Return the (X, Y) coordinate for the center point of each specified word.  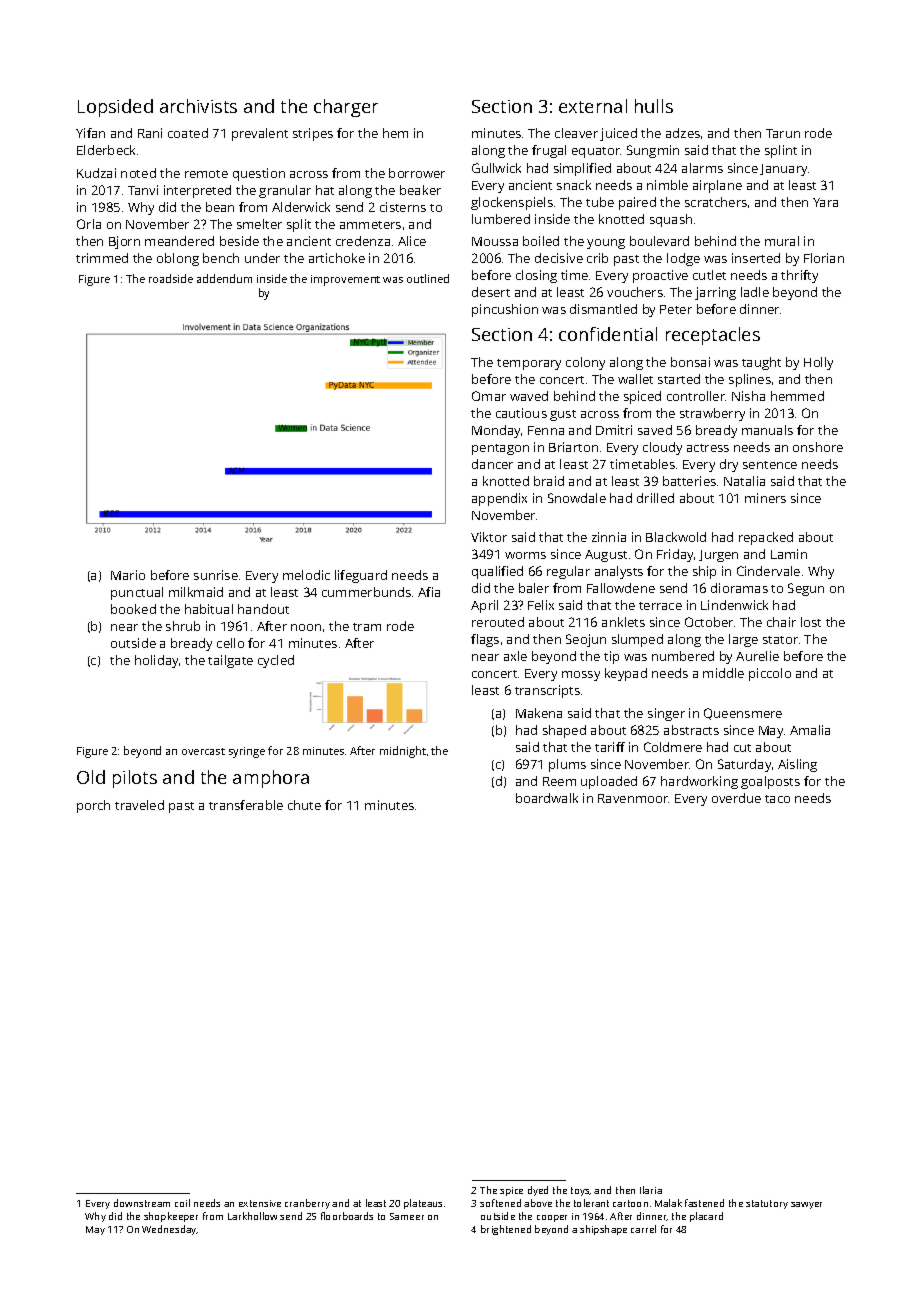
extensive (260, 1203)
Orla (89, 224)
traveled (139, 805)
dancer (492, 464)
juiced (618, 134)
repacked (766, 538)
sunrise (216, 575)
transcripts (547, 691)
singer (666, 714)
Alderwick (301, 207)
